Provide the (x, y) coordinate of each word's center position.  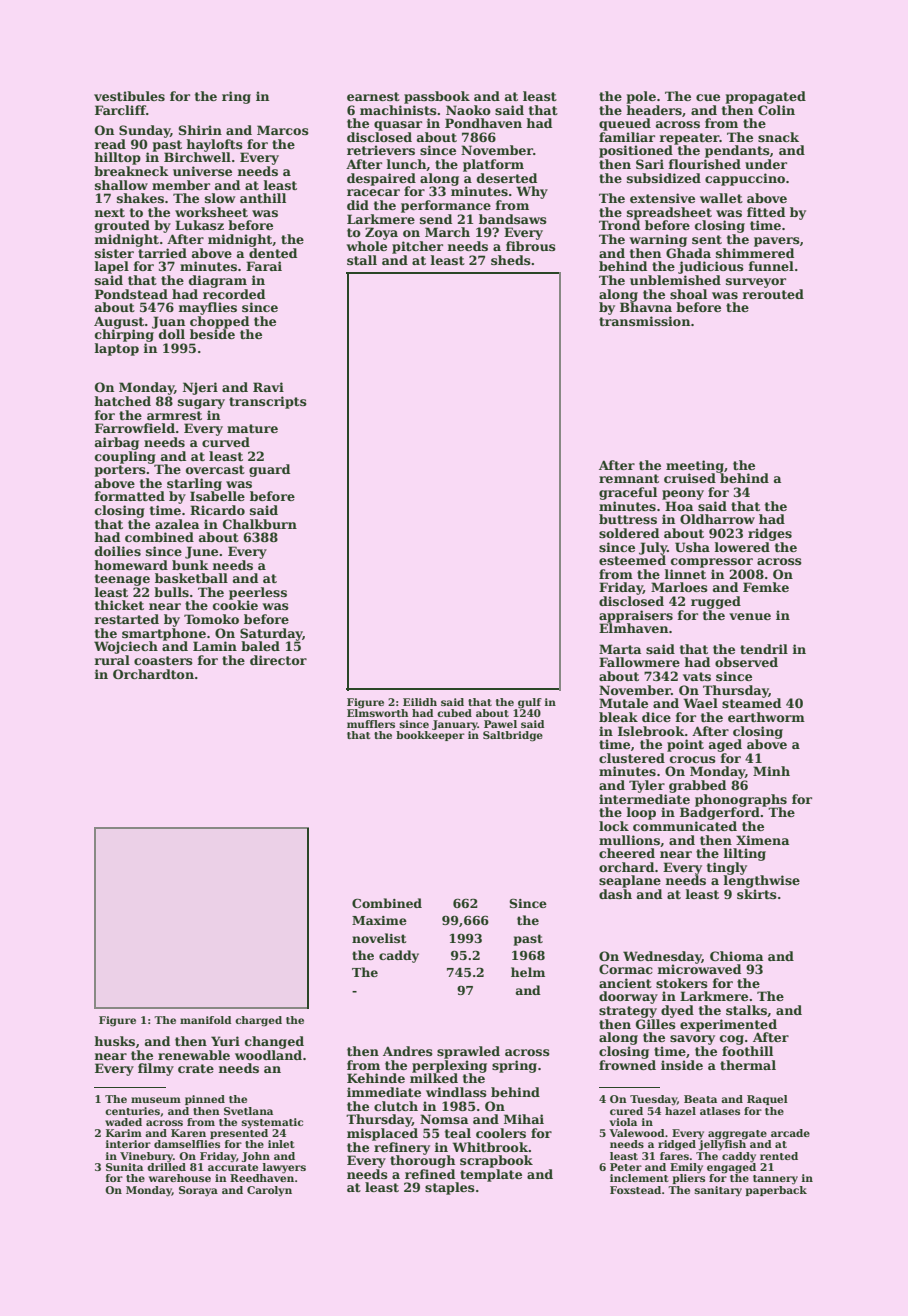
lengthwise (762, 881)
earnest (373, 96)
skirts (757, 894)
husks (115, 1041)
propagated (766, 97)
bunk (190, 565)
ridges (770, 534)
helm (528, 972)
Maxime (379, 920)
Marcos (283, 130)
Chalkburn (260, 524)
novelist (379, 938)
